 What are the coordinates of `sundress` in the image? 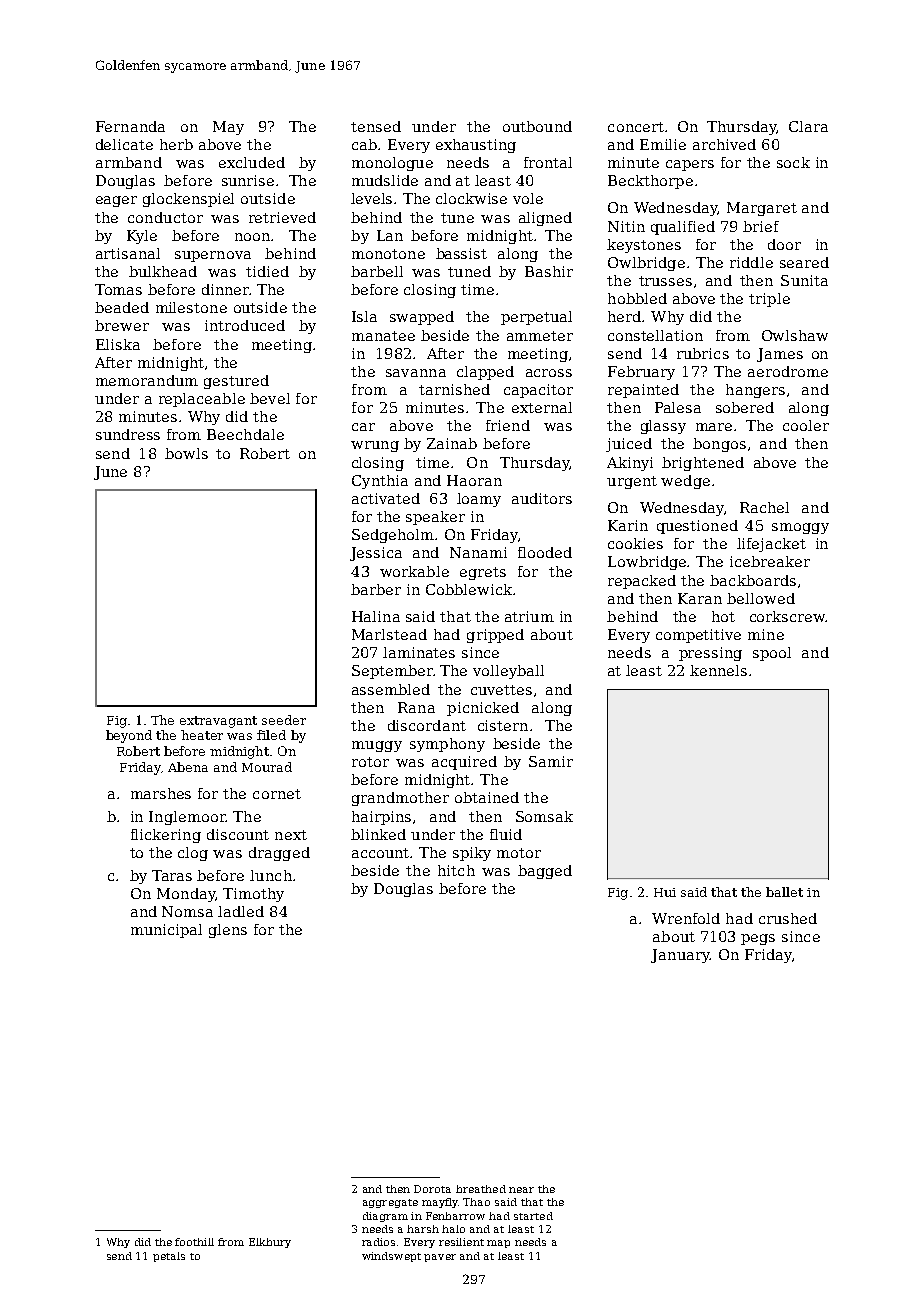 It's located at (128, 434).
